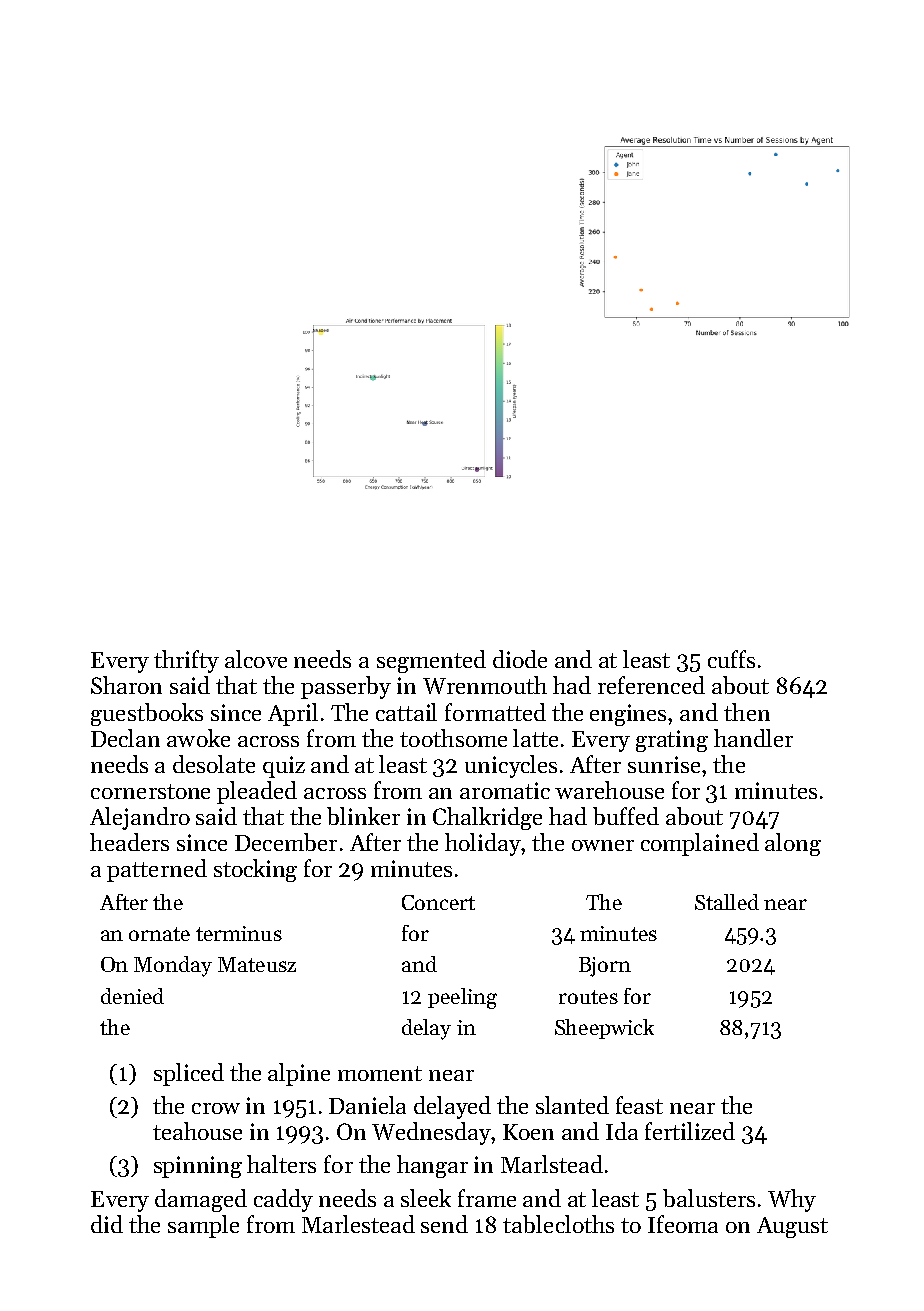 Image resolution: width=924 pixels, height=1311 pixels. Describe the element at coordinates (283, 1200) in the screenshot. I see `caddy` at that location.
